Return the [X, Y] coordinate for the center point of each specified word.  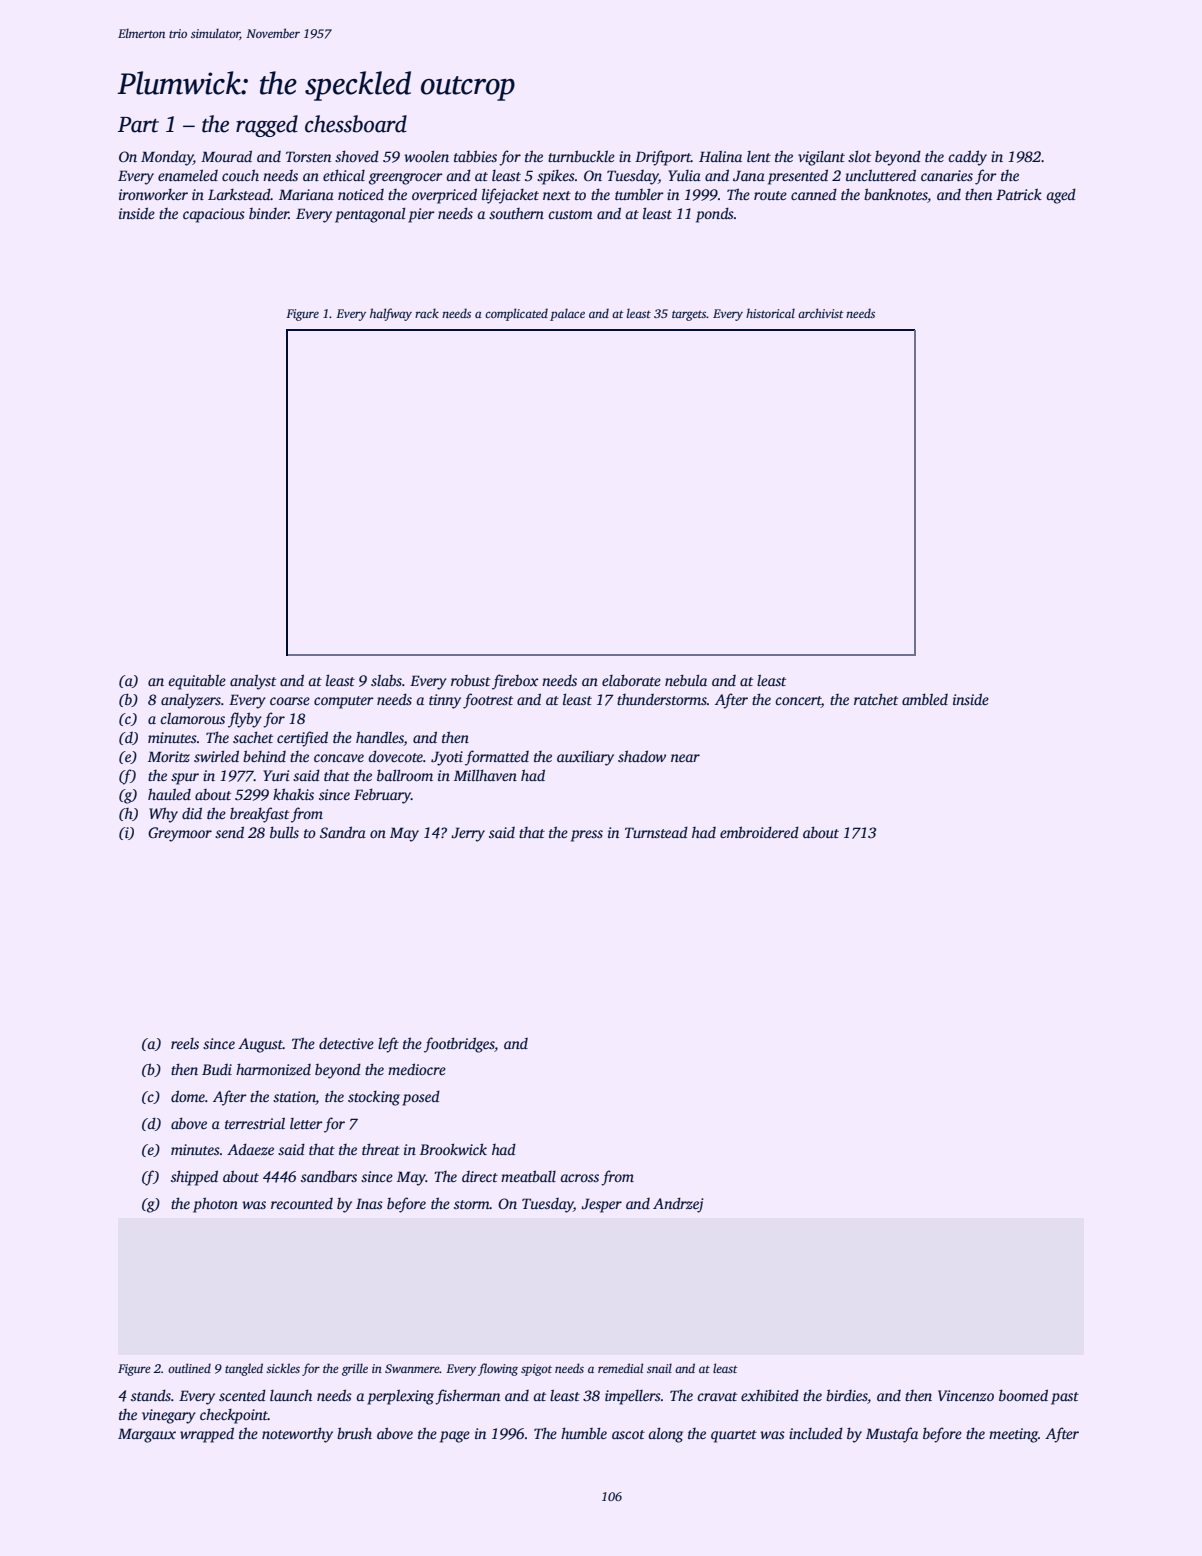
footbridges [459, 1045]
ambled [925, 699]
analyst [253, 682]
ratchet [876, 699]
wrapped [207, 1435]
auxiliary [585, 758]
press [587, 836]
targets [689, 316]
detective [346, 1043]
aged [1061, 196]
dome [188, 1096]
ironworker [153, 194]
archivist [821, 313]
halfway [391, 314]
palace [567, 314]
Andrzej [678, 1205]
